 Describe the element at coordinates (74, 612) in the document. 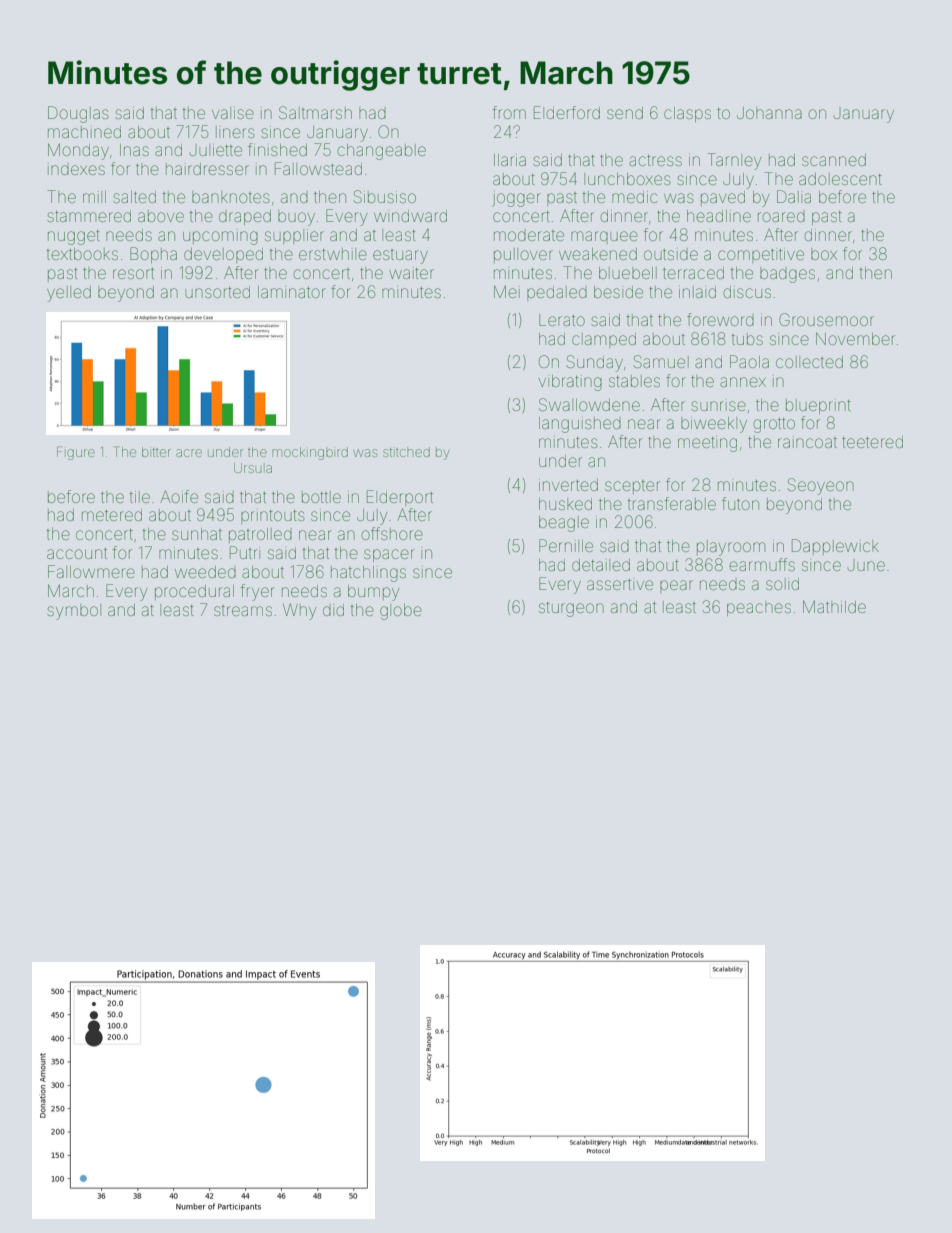

I see `symbol` at that location.
